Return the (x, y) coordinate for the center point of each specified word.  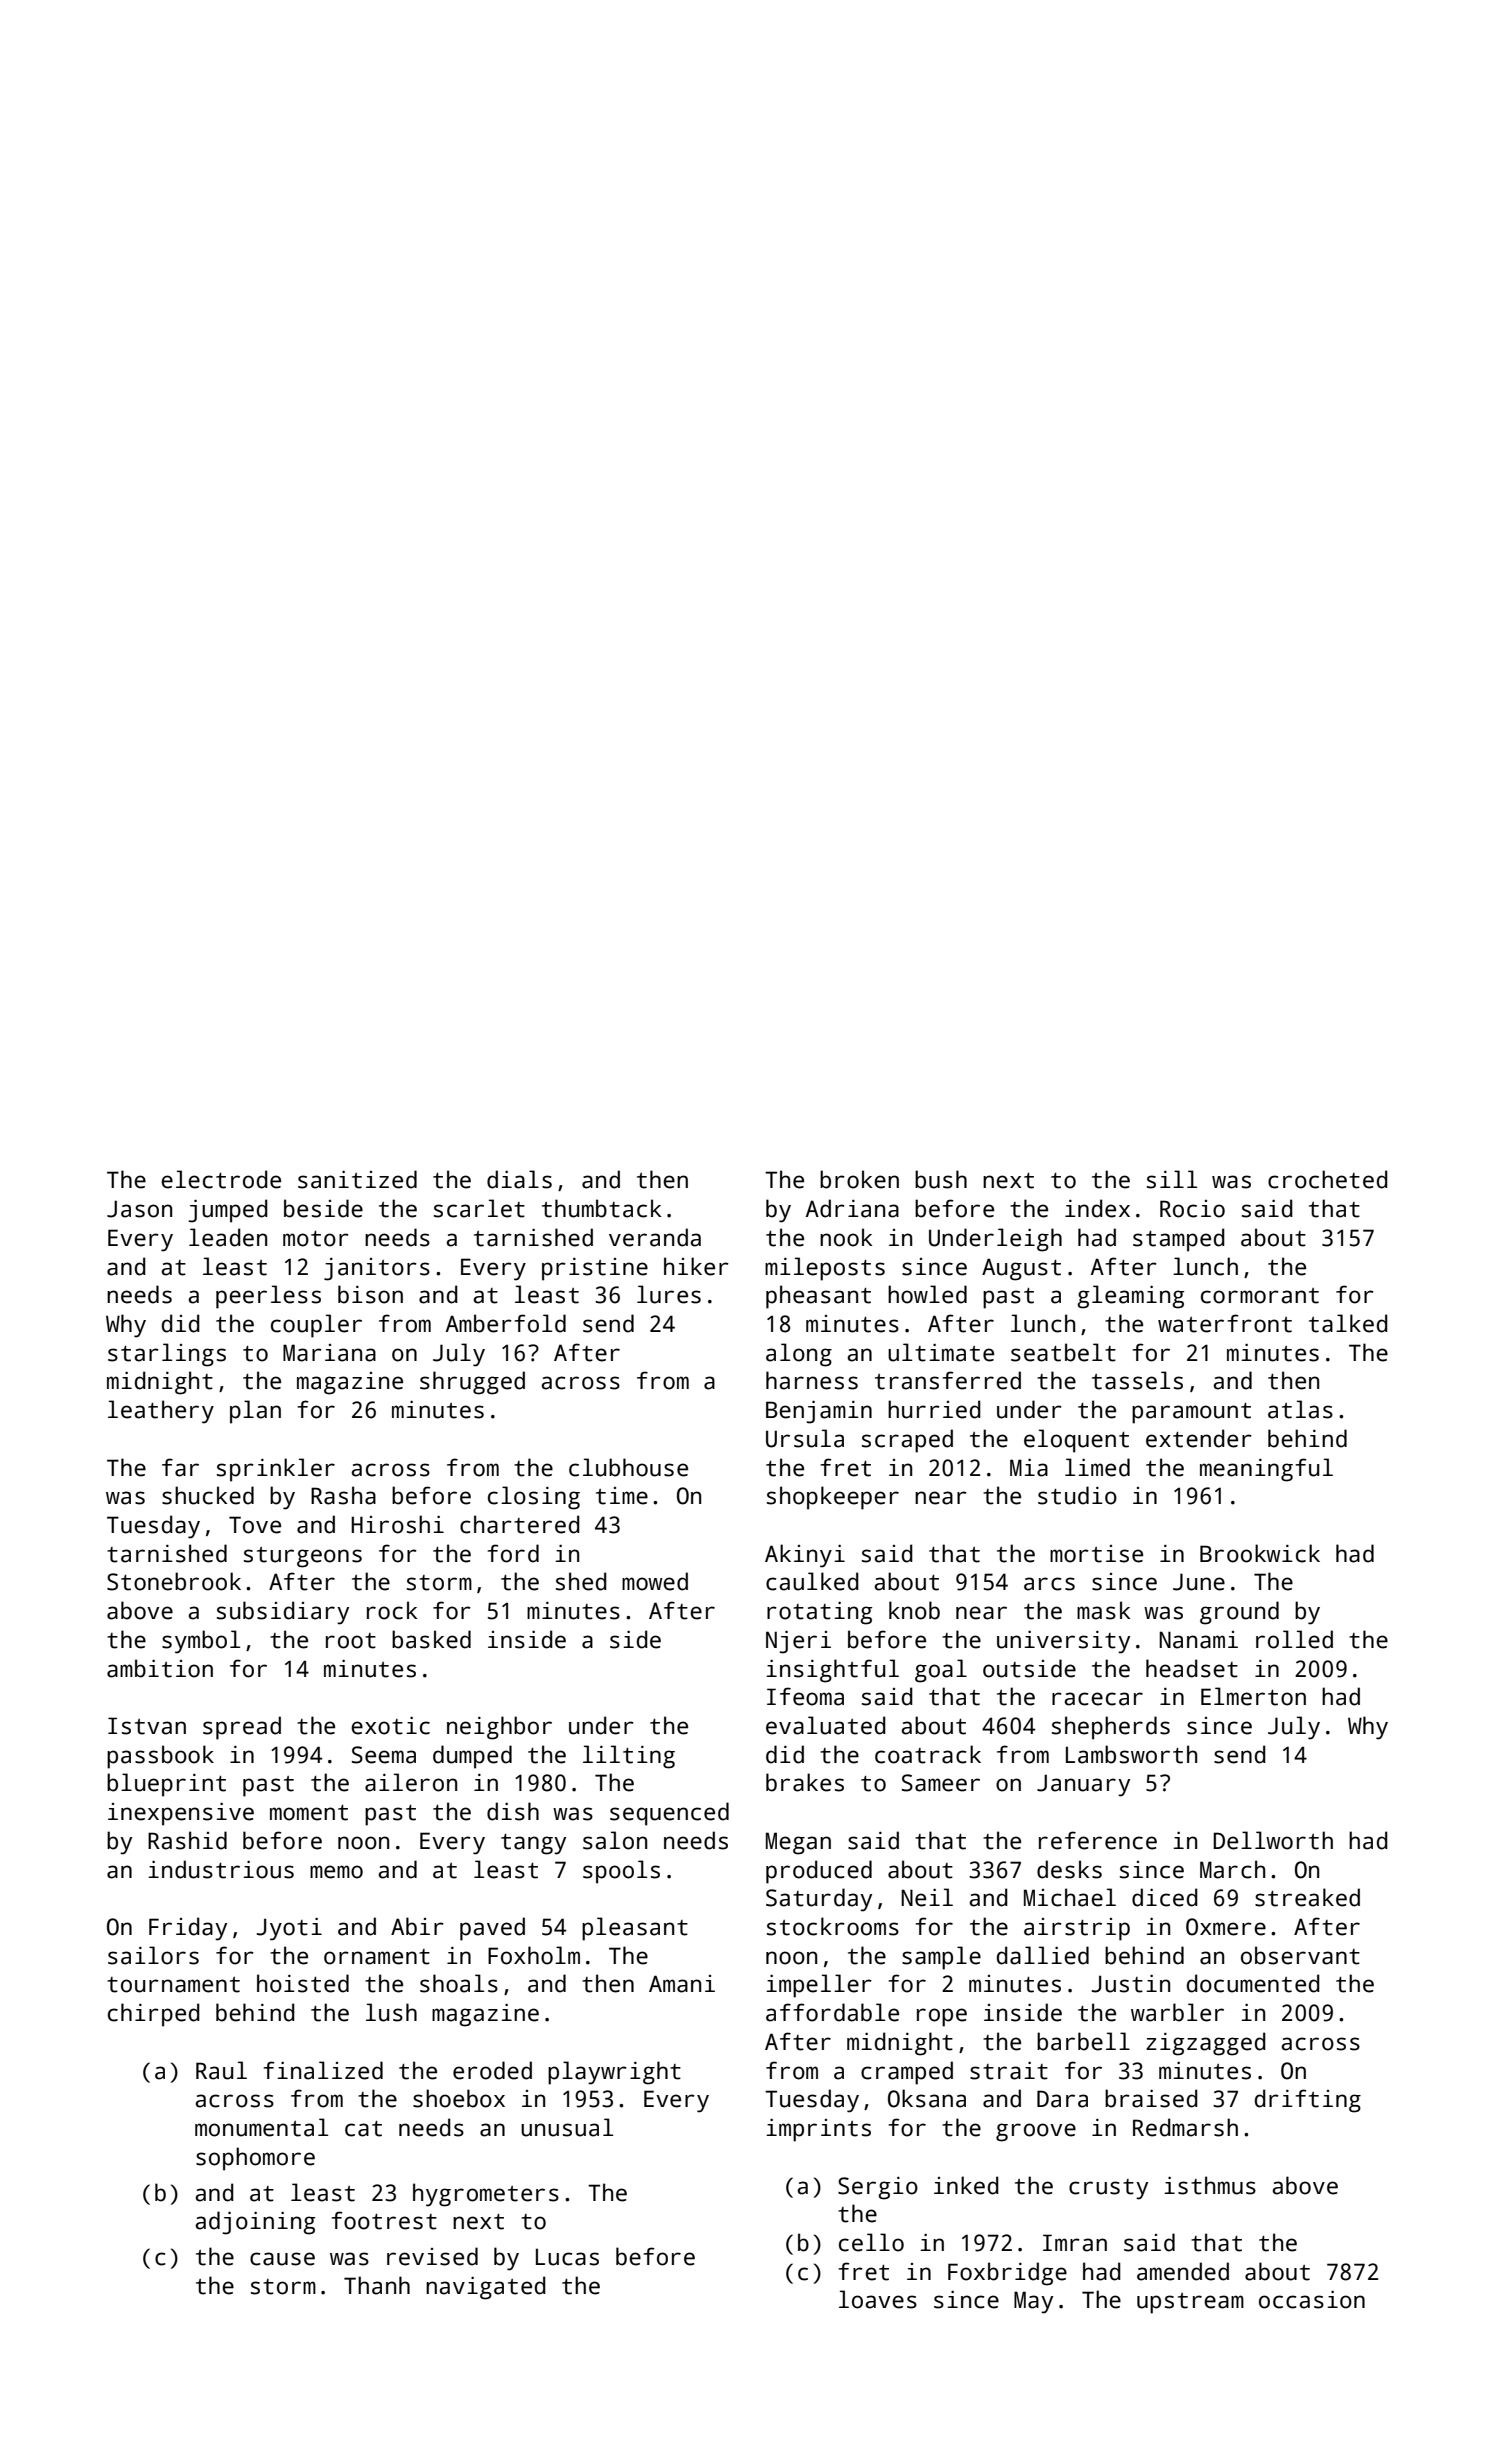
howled (927, 1294)
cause (282, 2259)
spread (242, 1728)
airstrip (1077, 1929)
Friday (188, 1929)
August (1021, 1269)
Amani (682, 1984)
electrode (221, 1179)
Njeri (798, 1642)
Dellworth (1273, 1840)
